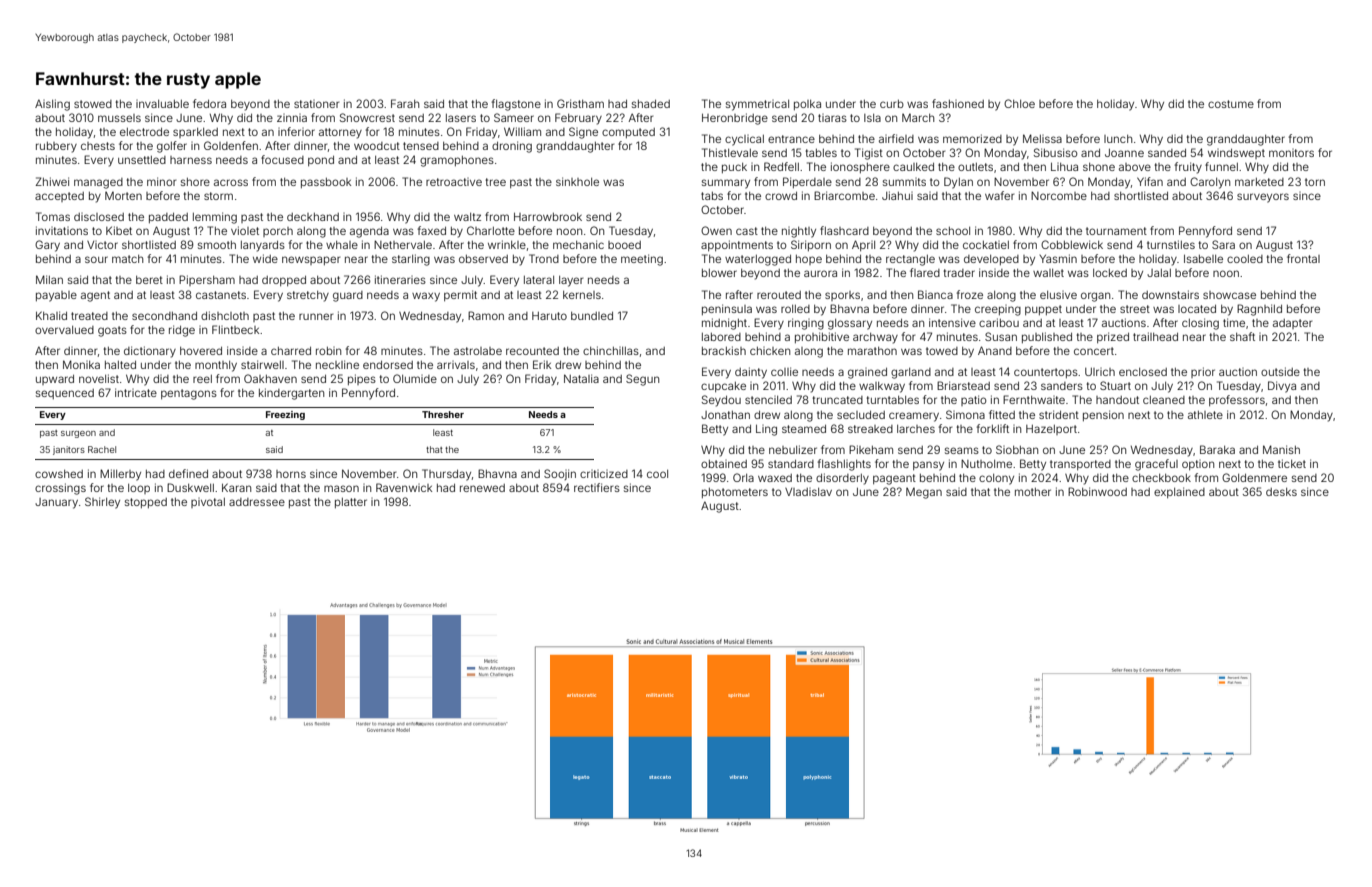 This document has height=887, width=1372. Describe the element at coordinates (257, 502) in the document. I see `addressee` at that location.
